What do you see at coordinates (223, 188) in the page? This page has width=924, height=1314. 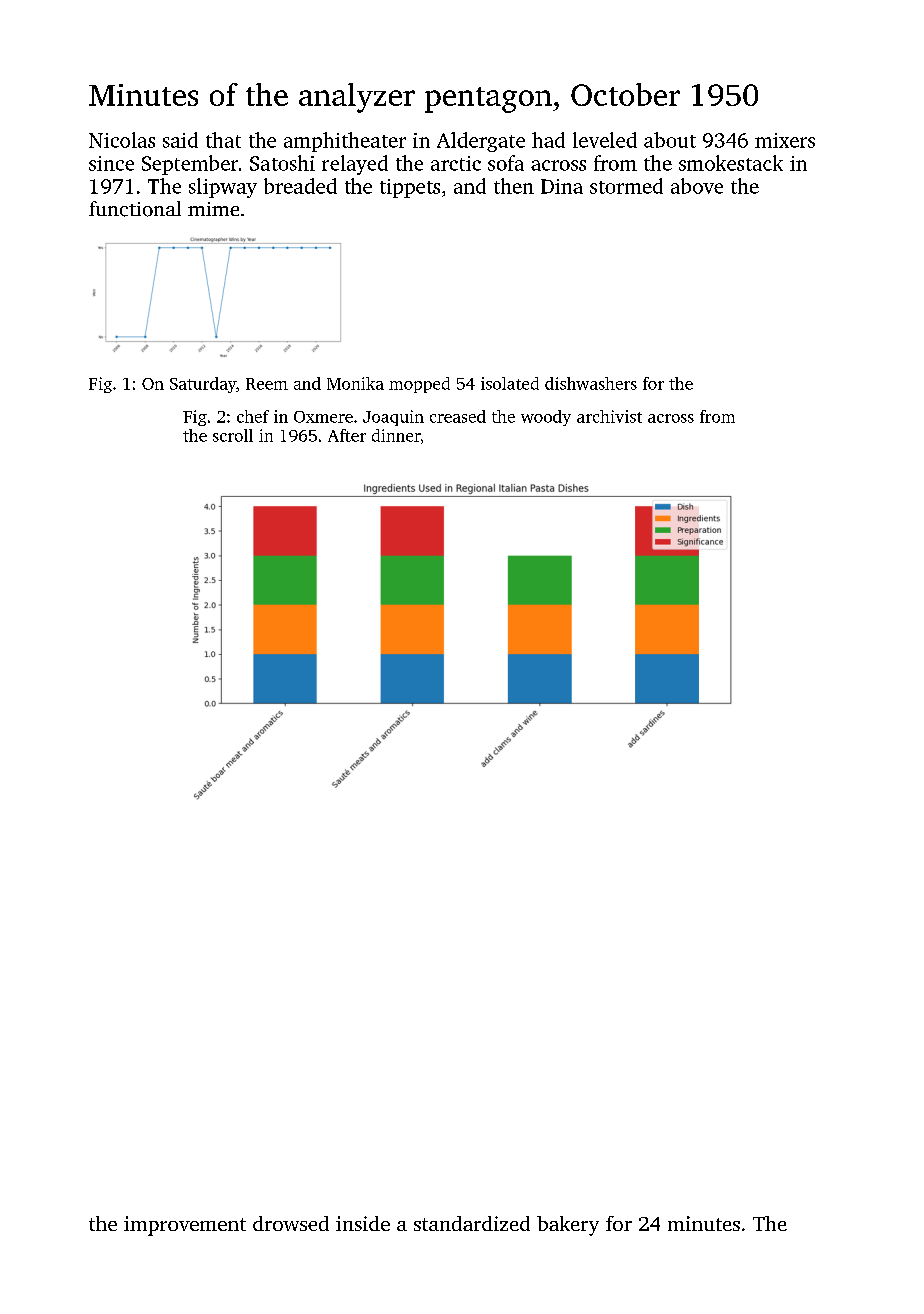 I see `slipway` at bounding box center [223, 188].
